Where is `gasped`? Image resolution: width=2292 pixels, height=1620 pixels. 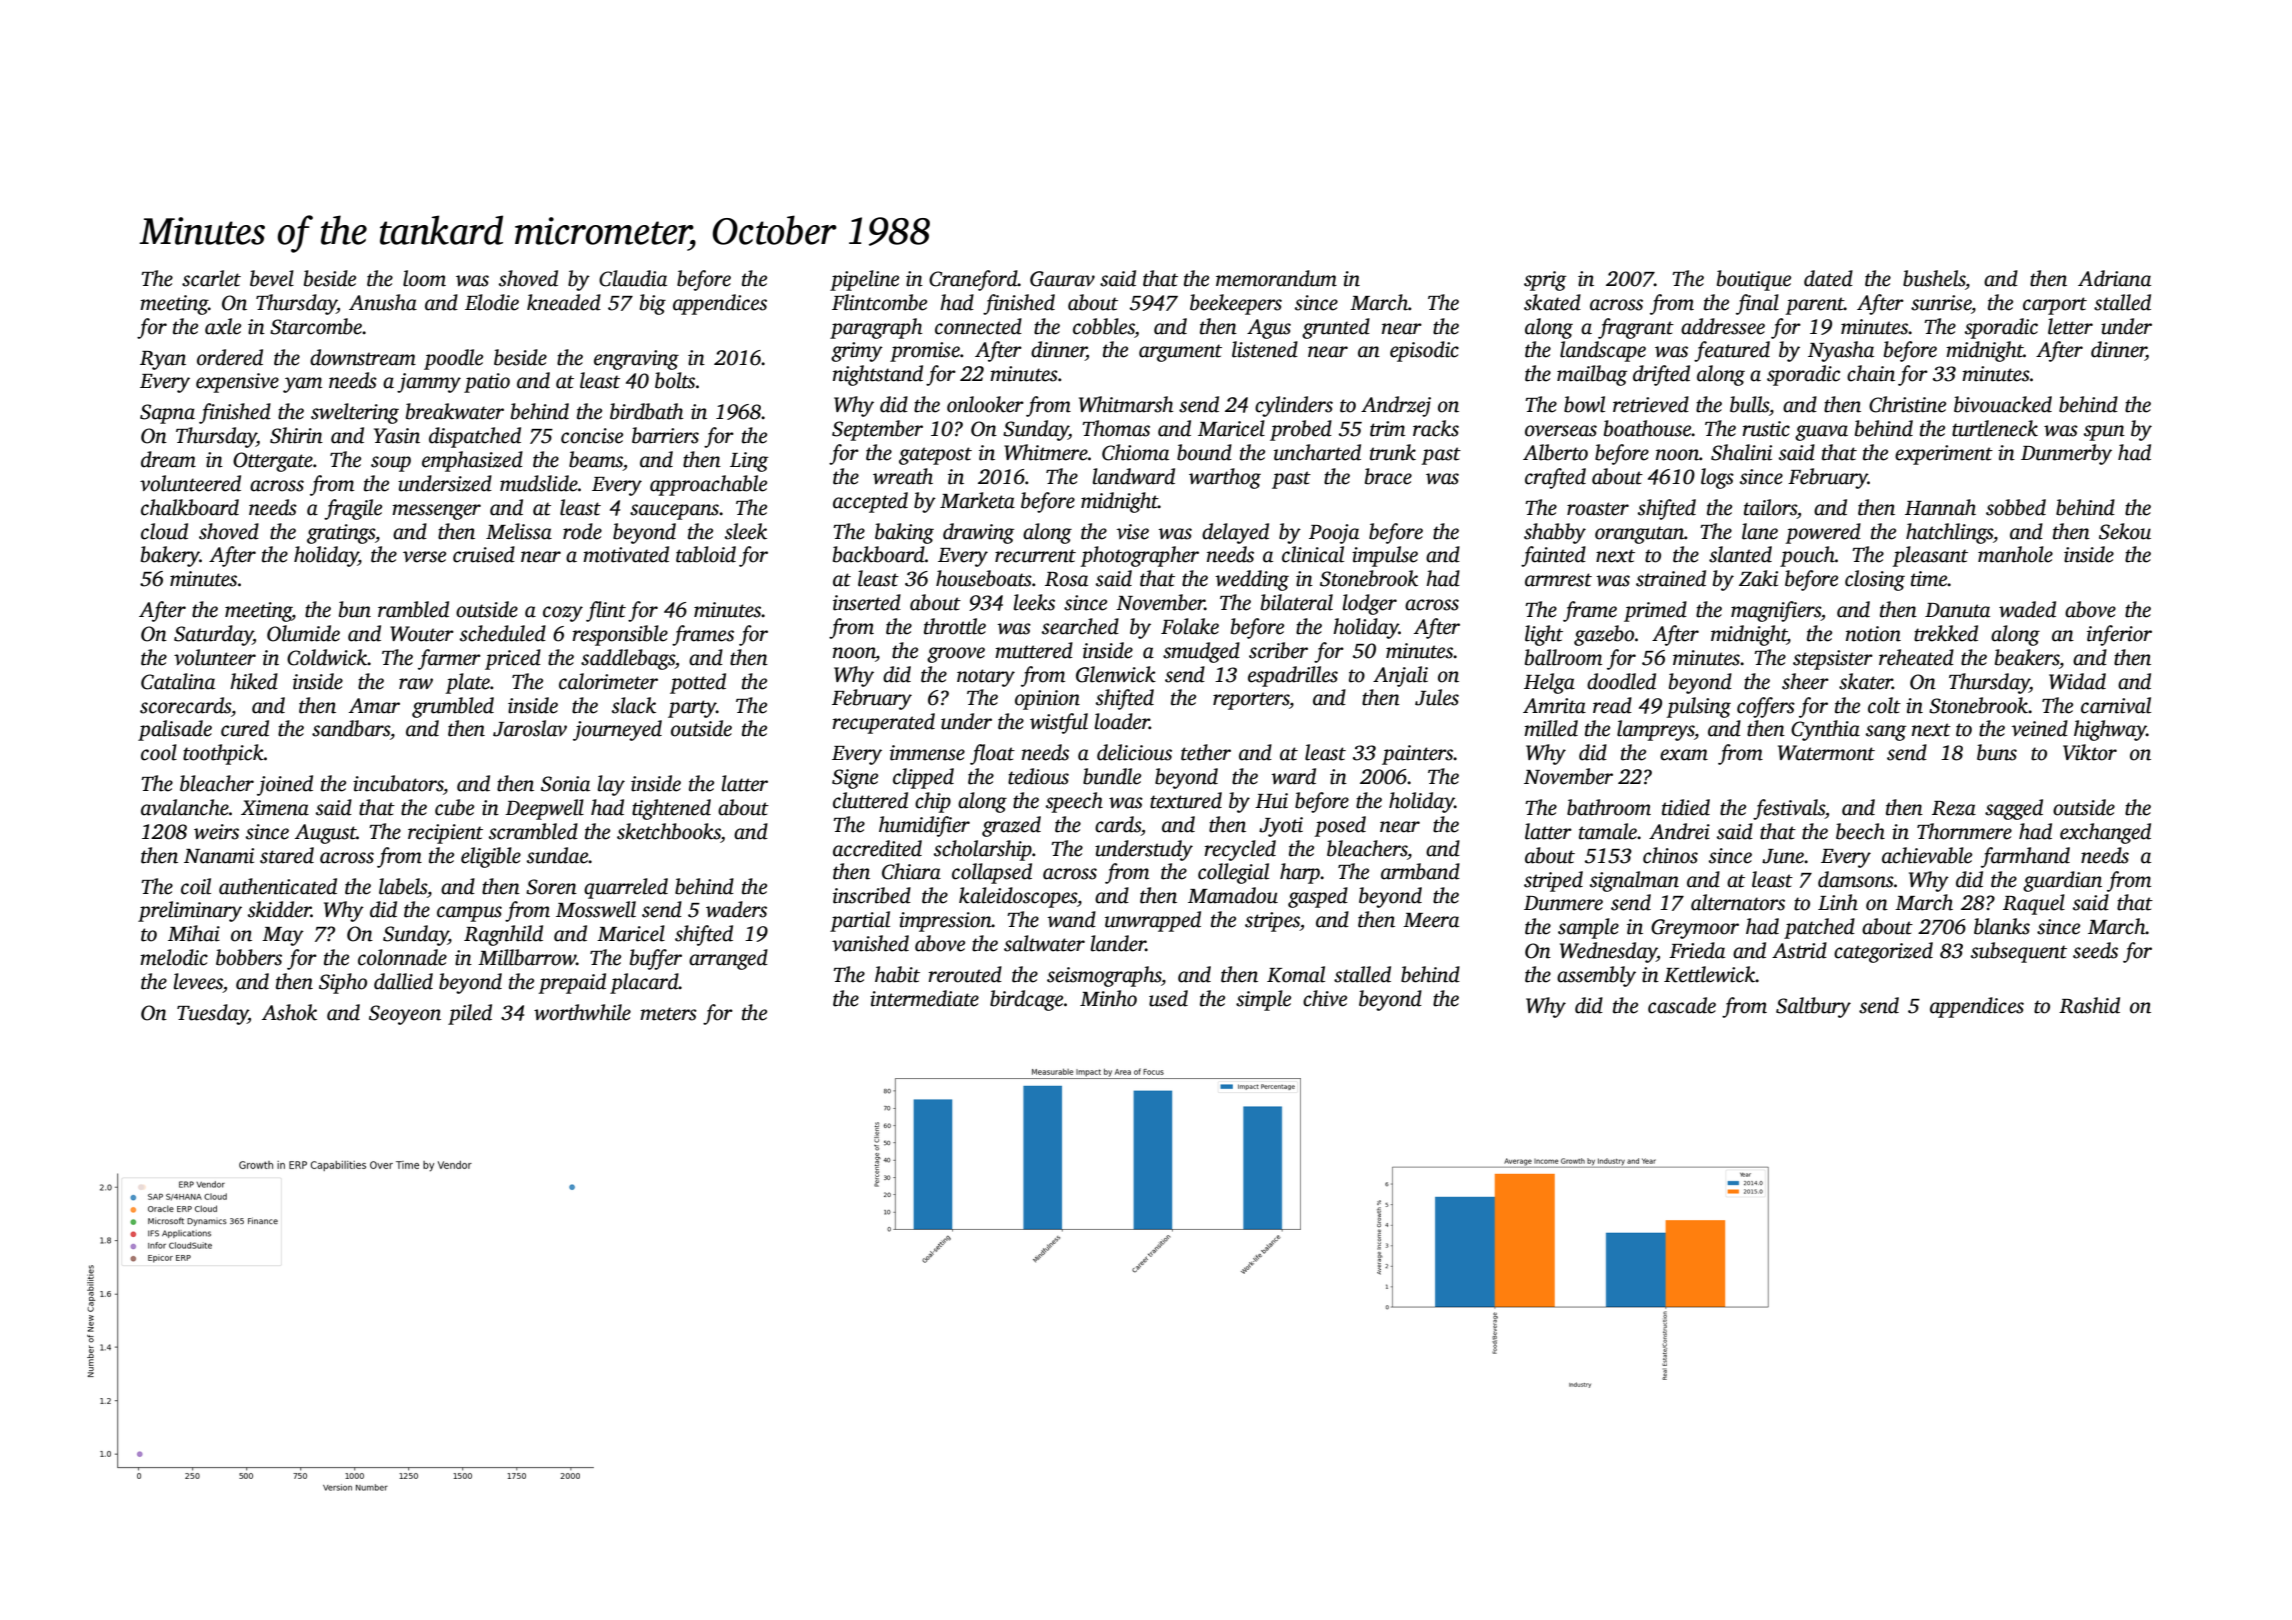
gasped is located at coordinates (1318, 897).
